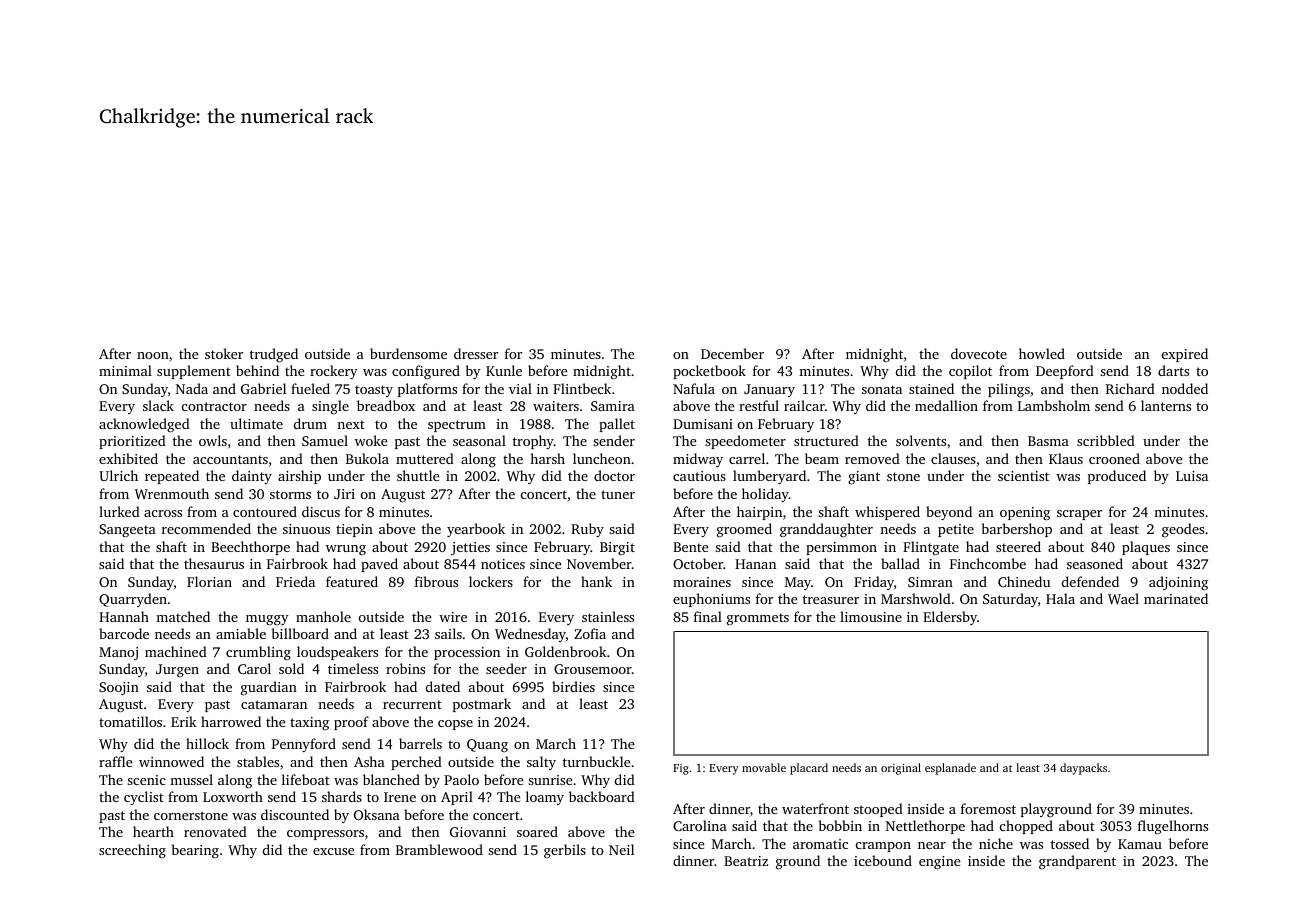  What do you see at coordinates (439, 849) in the page?
I see `Bramblewood` at bounding box center [439, 849].
